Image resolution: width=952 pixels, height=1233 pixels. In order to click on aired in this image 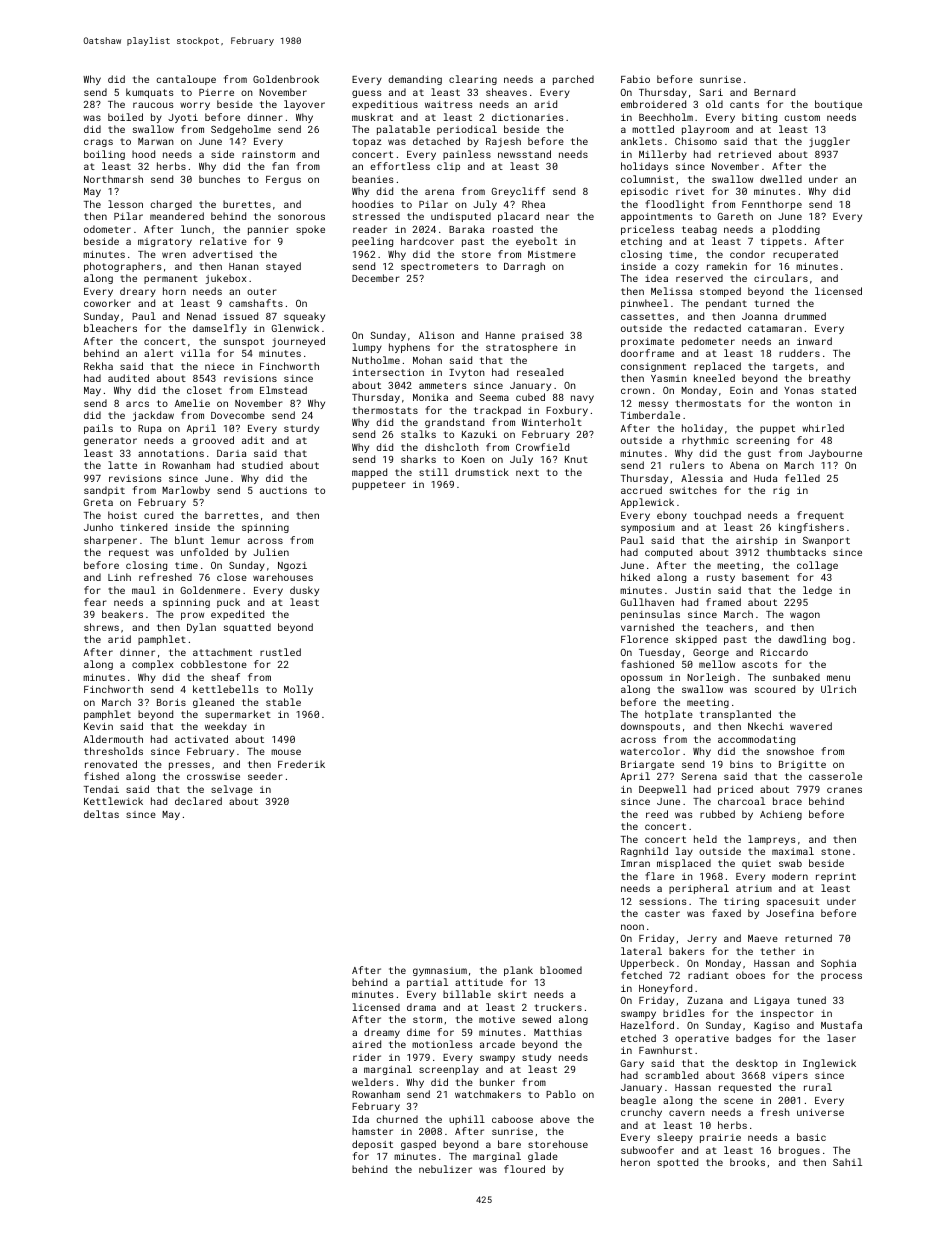, I will do `click(366, 1044)`.
